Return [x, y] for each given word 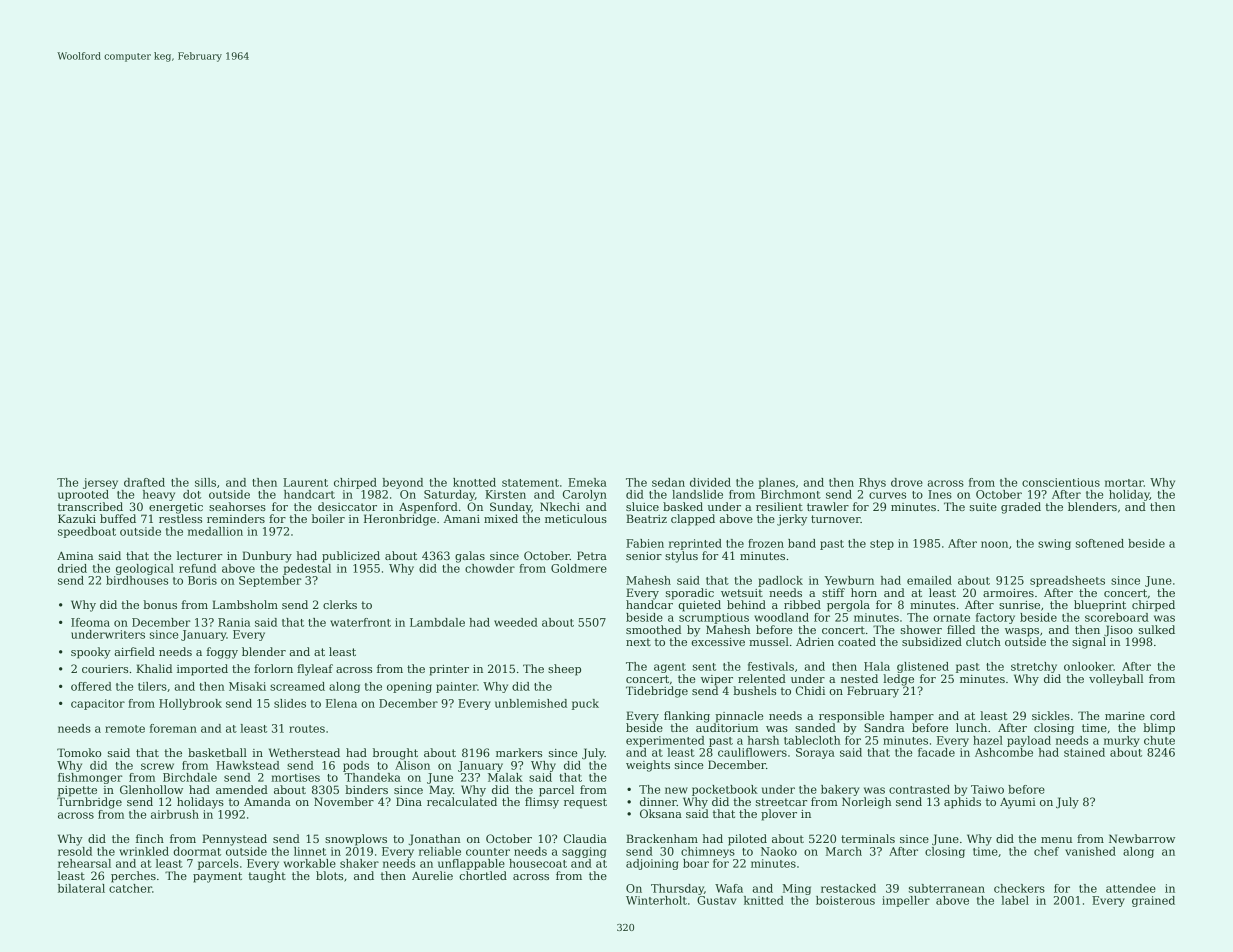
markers [519, 752]
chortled [483, 875]
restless [180, 518]
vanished [1090, 851]
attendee [1131, 888]
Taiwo [987, 789]
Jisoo [1118, 631]
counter [488, 852]
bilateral [81, 888]
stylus [681, 557]
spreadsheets [1067, 581]
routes [307, 729]
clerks [340, 604]
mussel [769, 641]
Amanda [267, 801]
